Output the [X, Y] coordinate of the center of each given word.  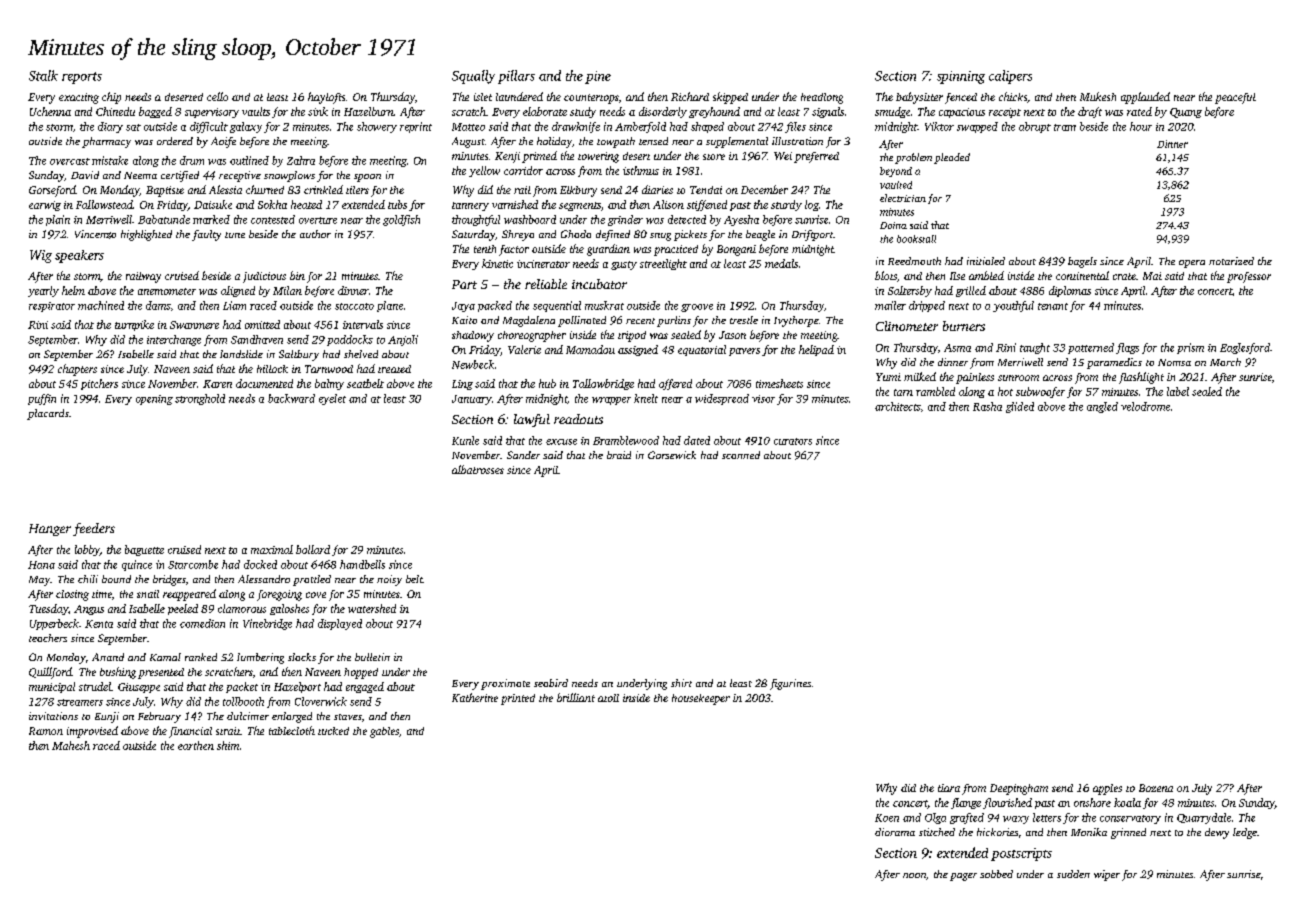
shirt [681, 683]
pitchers [99, 384]
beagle [760, 235]
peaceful [1235, 98]
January [472, 400]
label [1178, 391]
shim [228, 745]
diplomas [1070, 291]
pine [598, 77]
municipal [52, 687]
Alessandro [264, 579]
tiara [949, 788]
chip [111, 98]
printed [518, 699]
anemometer [167, 291]
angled [1102, 407]
